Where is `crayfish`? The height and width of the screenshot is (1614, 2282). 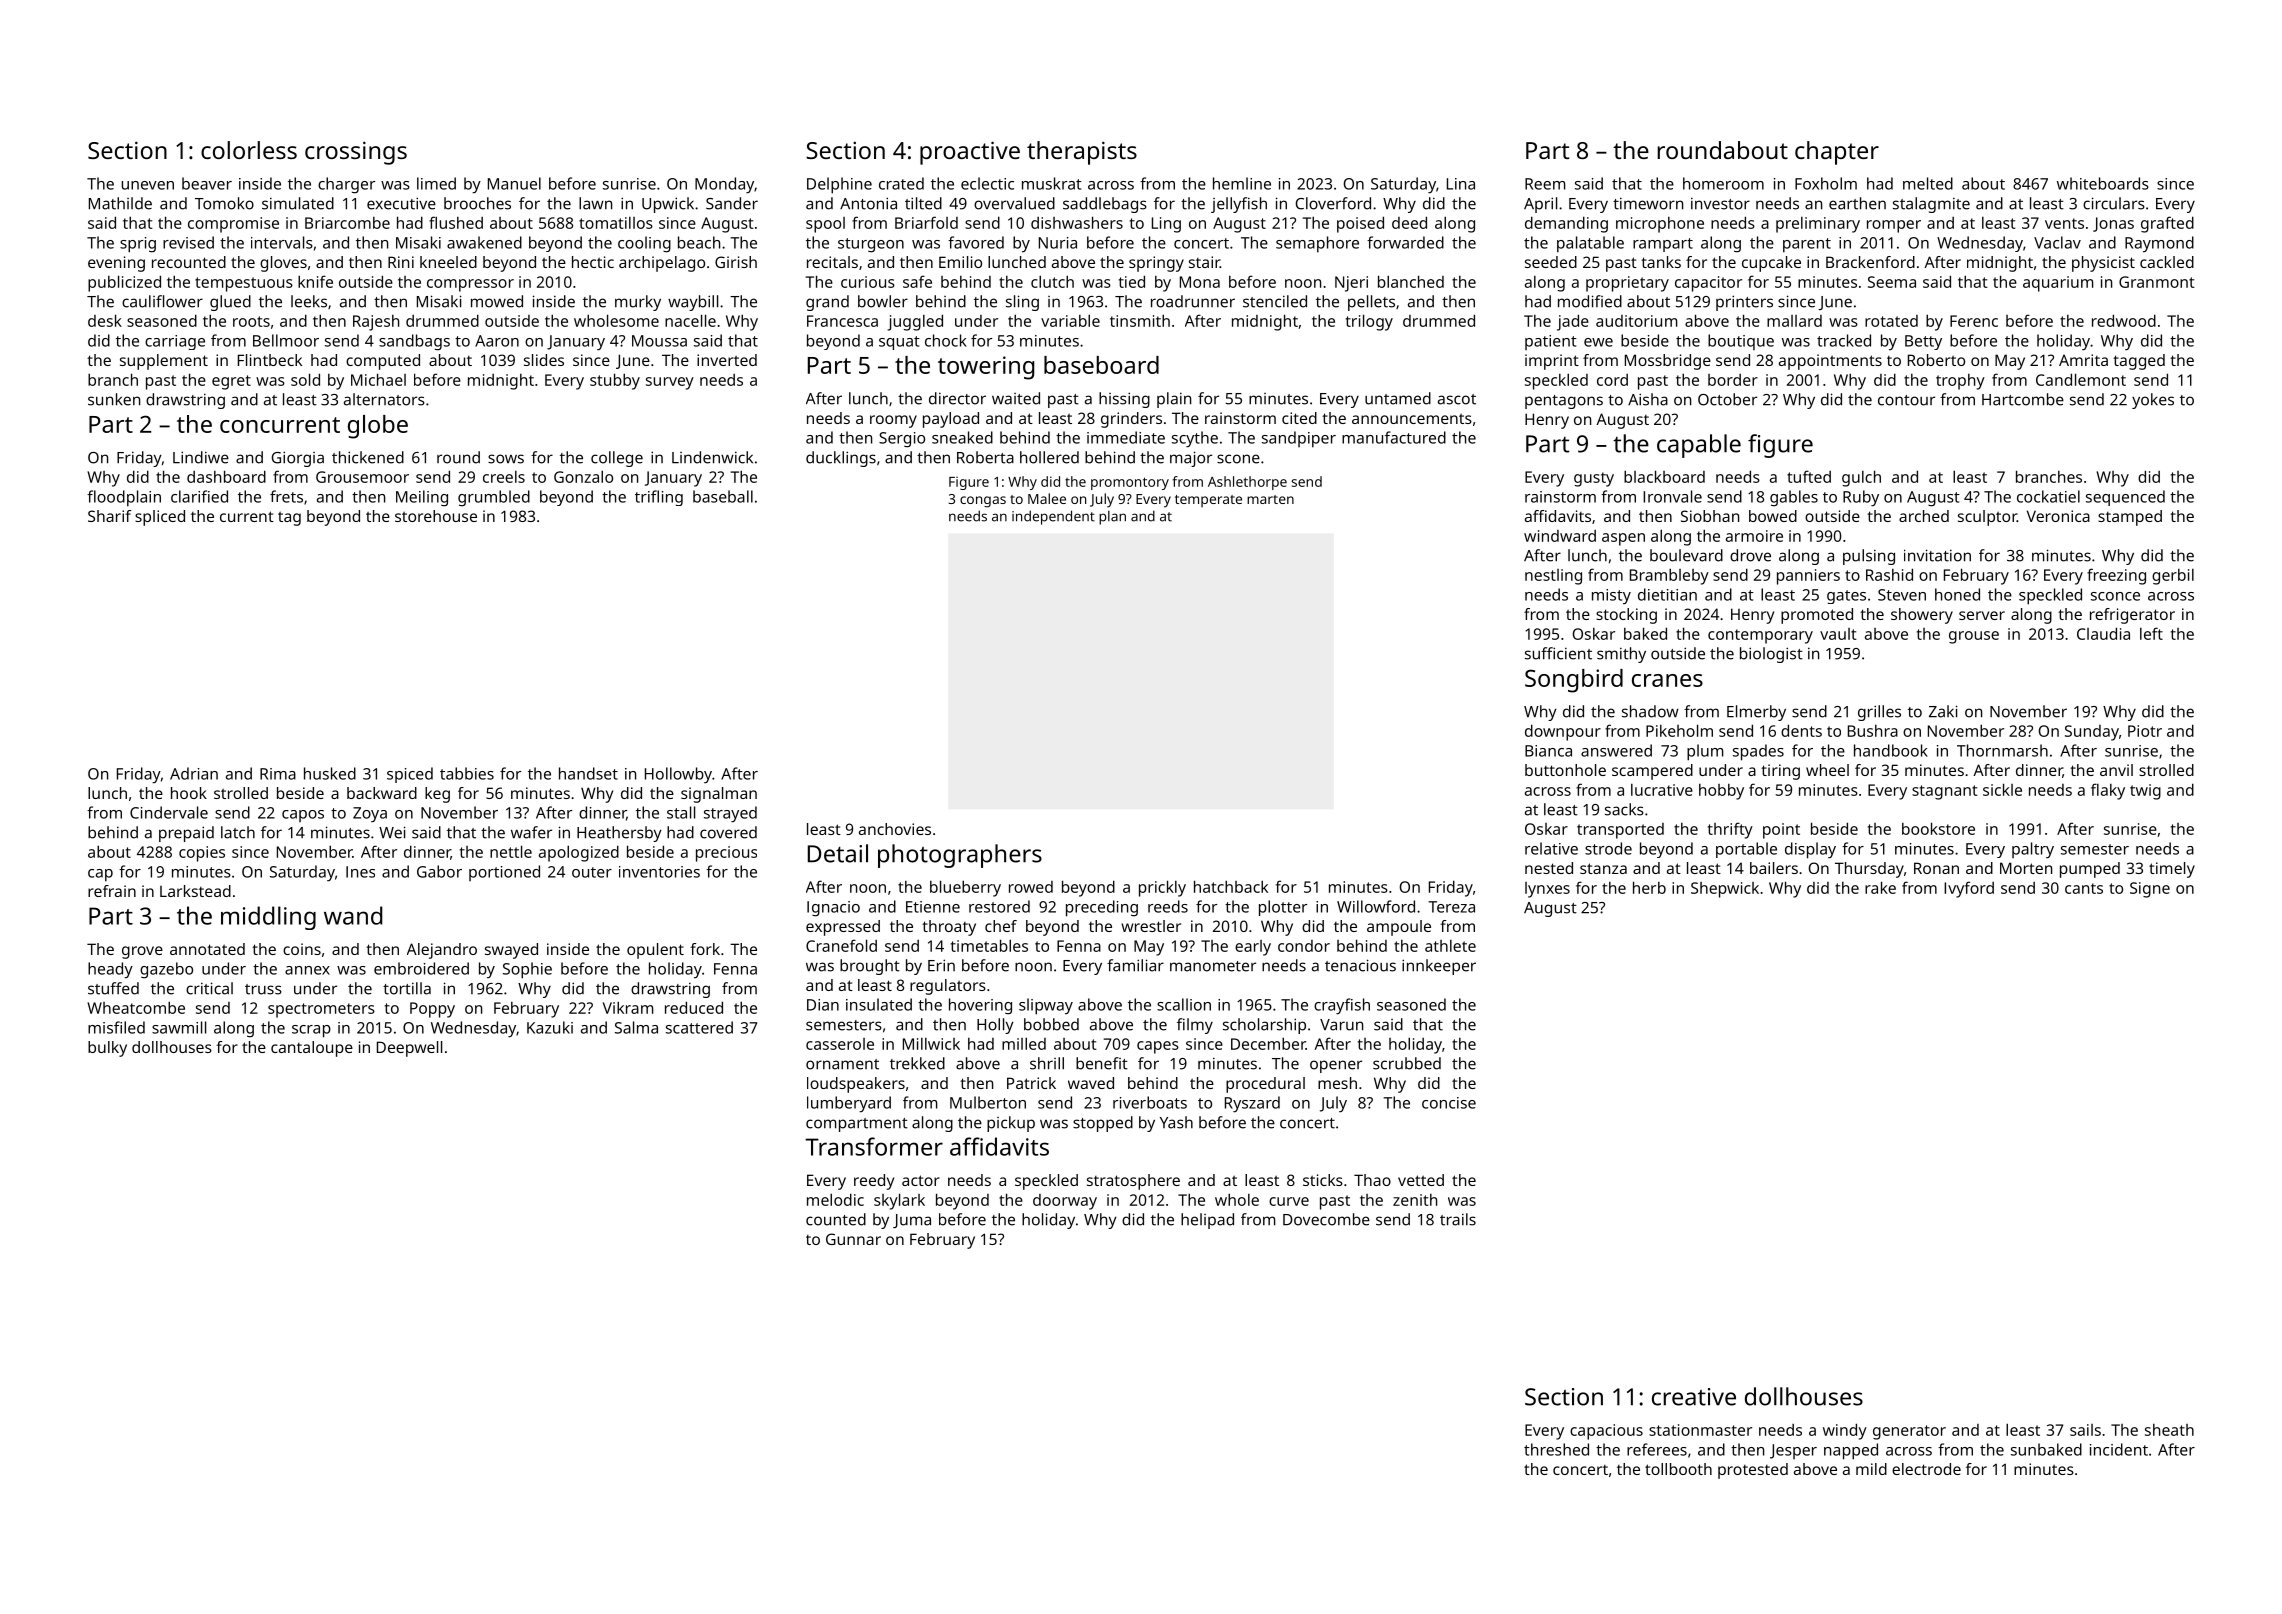
crayfish is located at coordinates (1342, 1006).
